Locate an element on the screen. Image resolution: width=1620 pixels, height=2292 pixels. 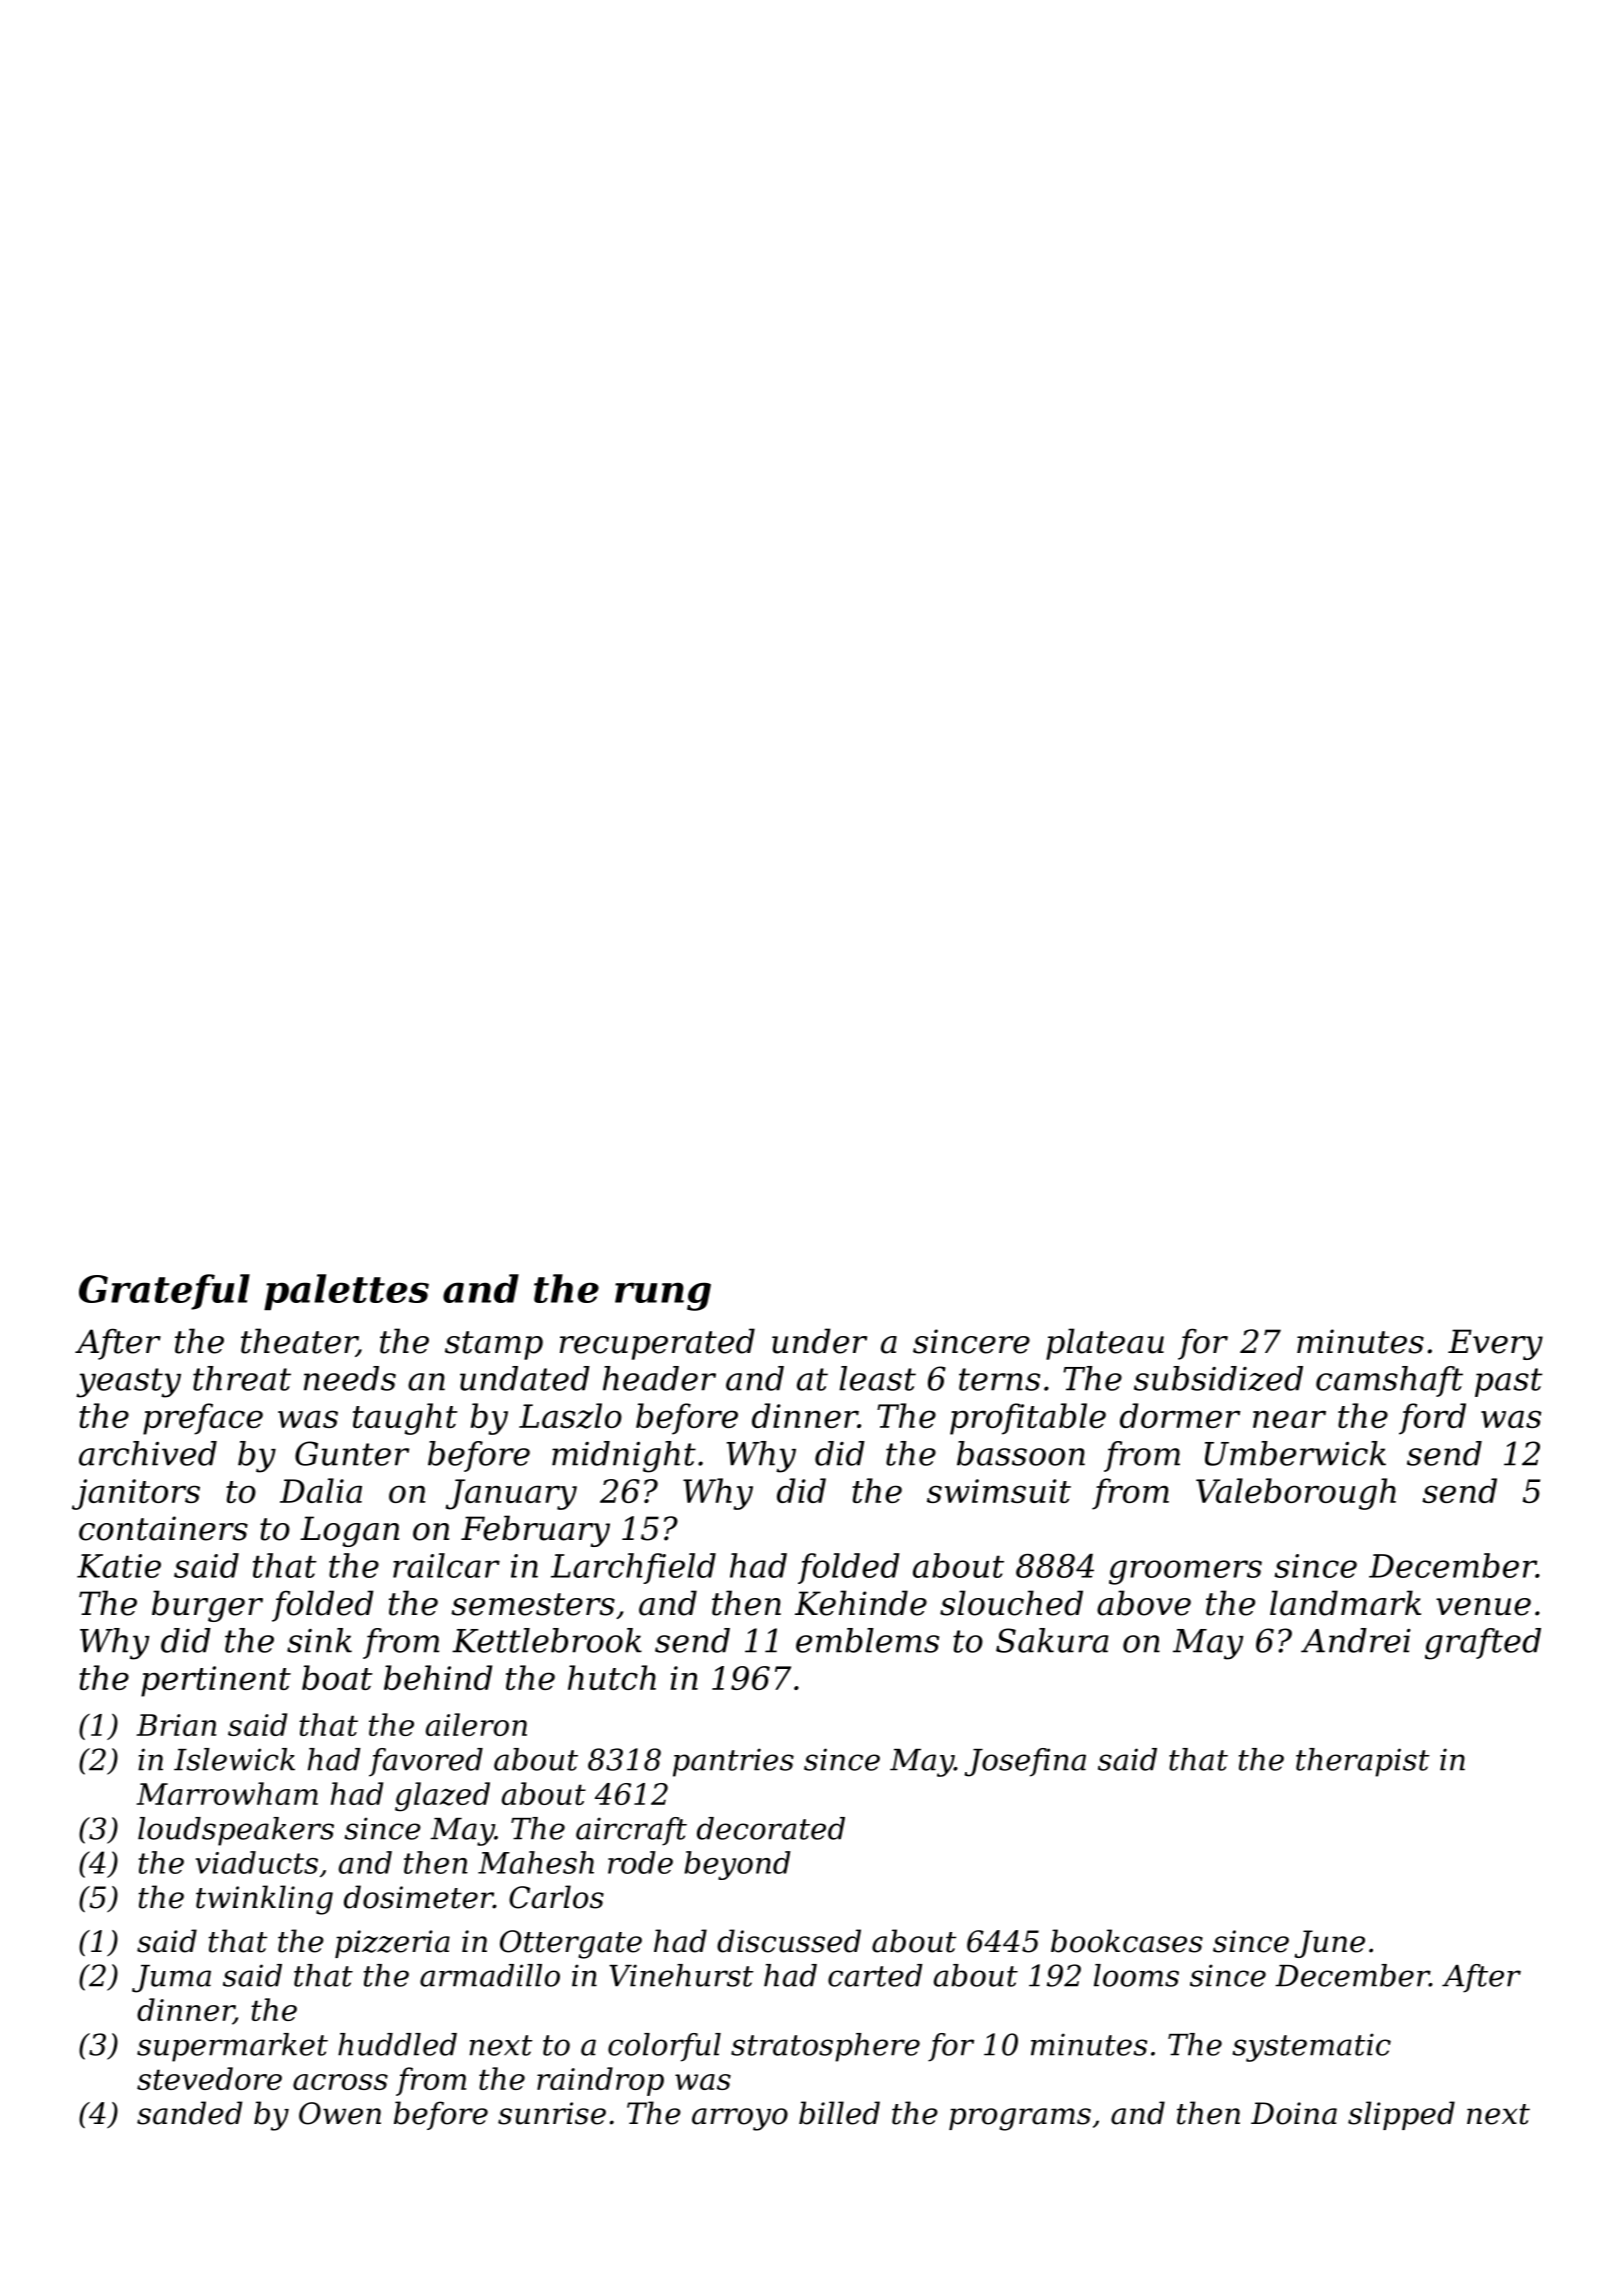
discussed is located at coordinates (789, 1941).
